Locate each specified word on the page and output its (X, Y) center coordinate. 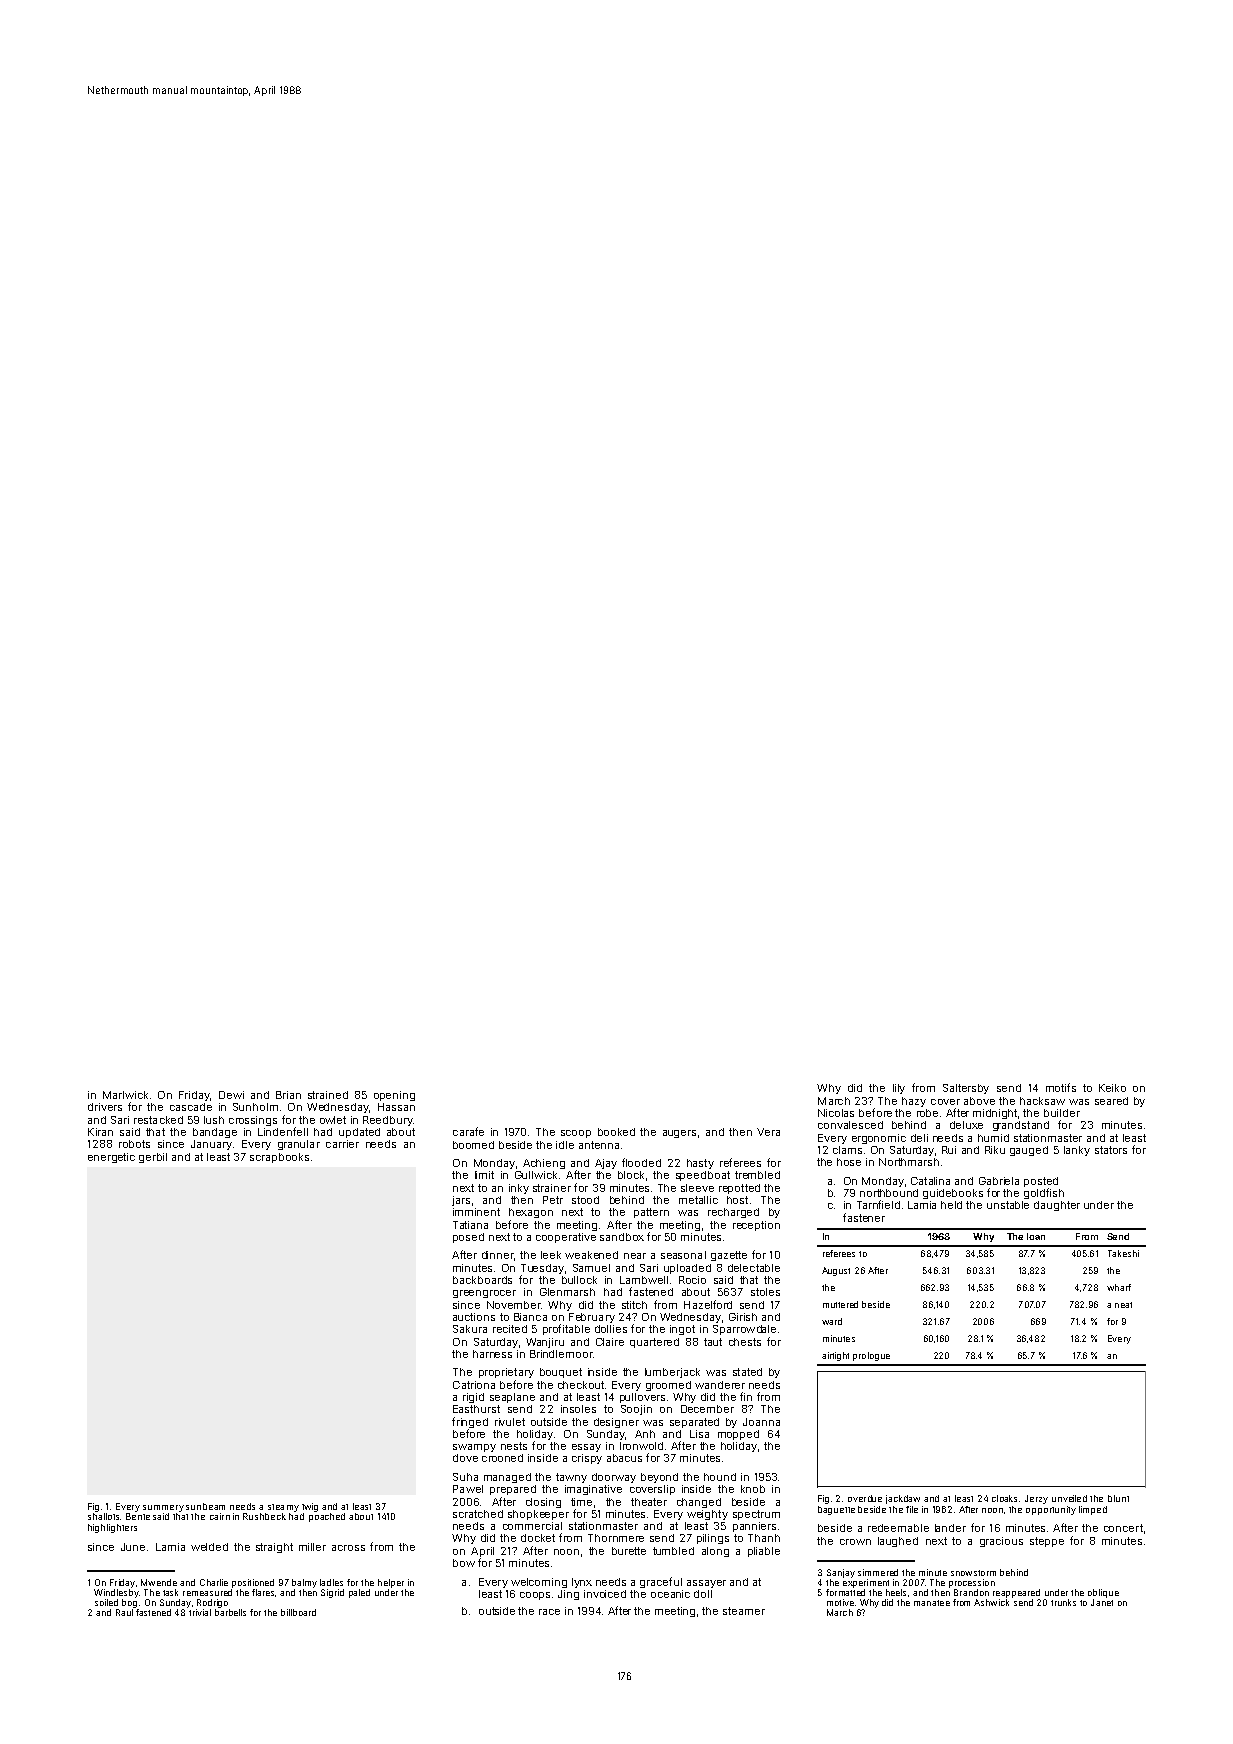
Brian (288, 1095)
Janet (1102, 1602)
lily (899, 1089)
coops (535, 1596)
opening (394, 1096)
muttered (840, 1304)
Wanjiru (545, 1343)
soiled (106, 1602)
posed (468, 1238)
